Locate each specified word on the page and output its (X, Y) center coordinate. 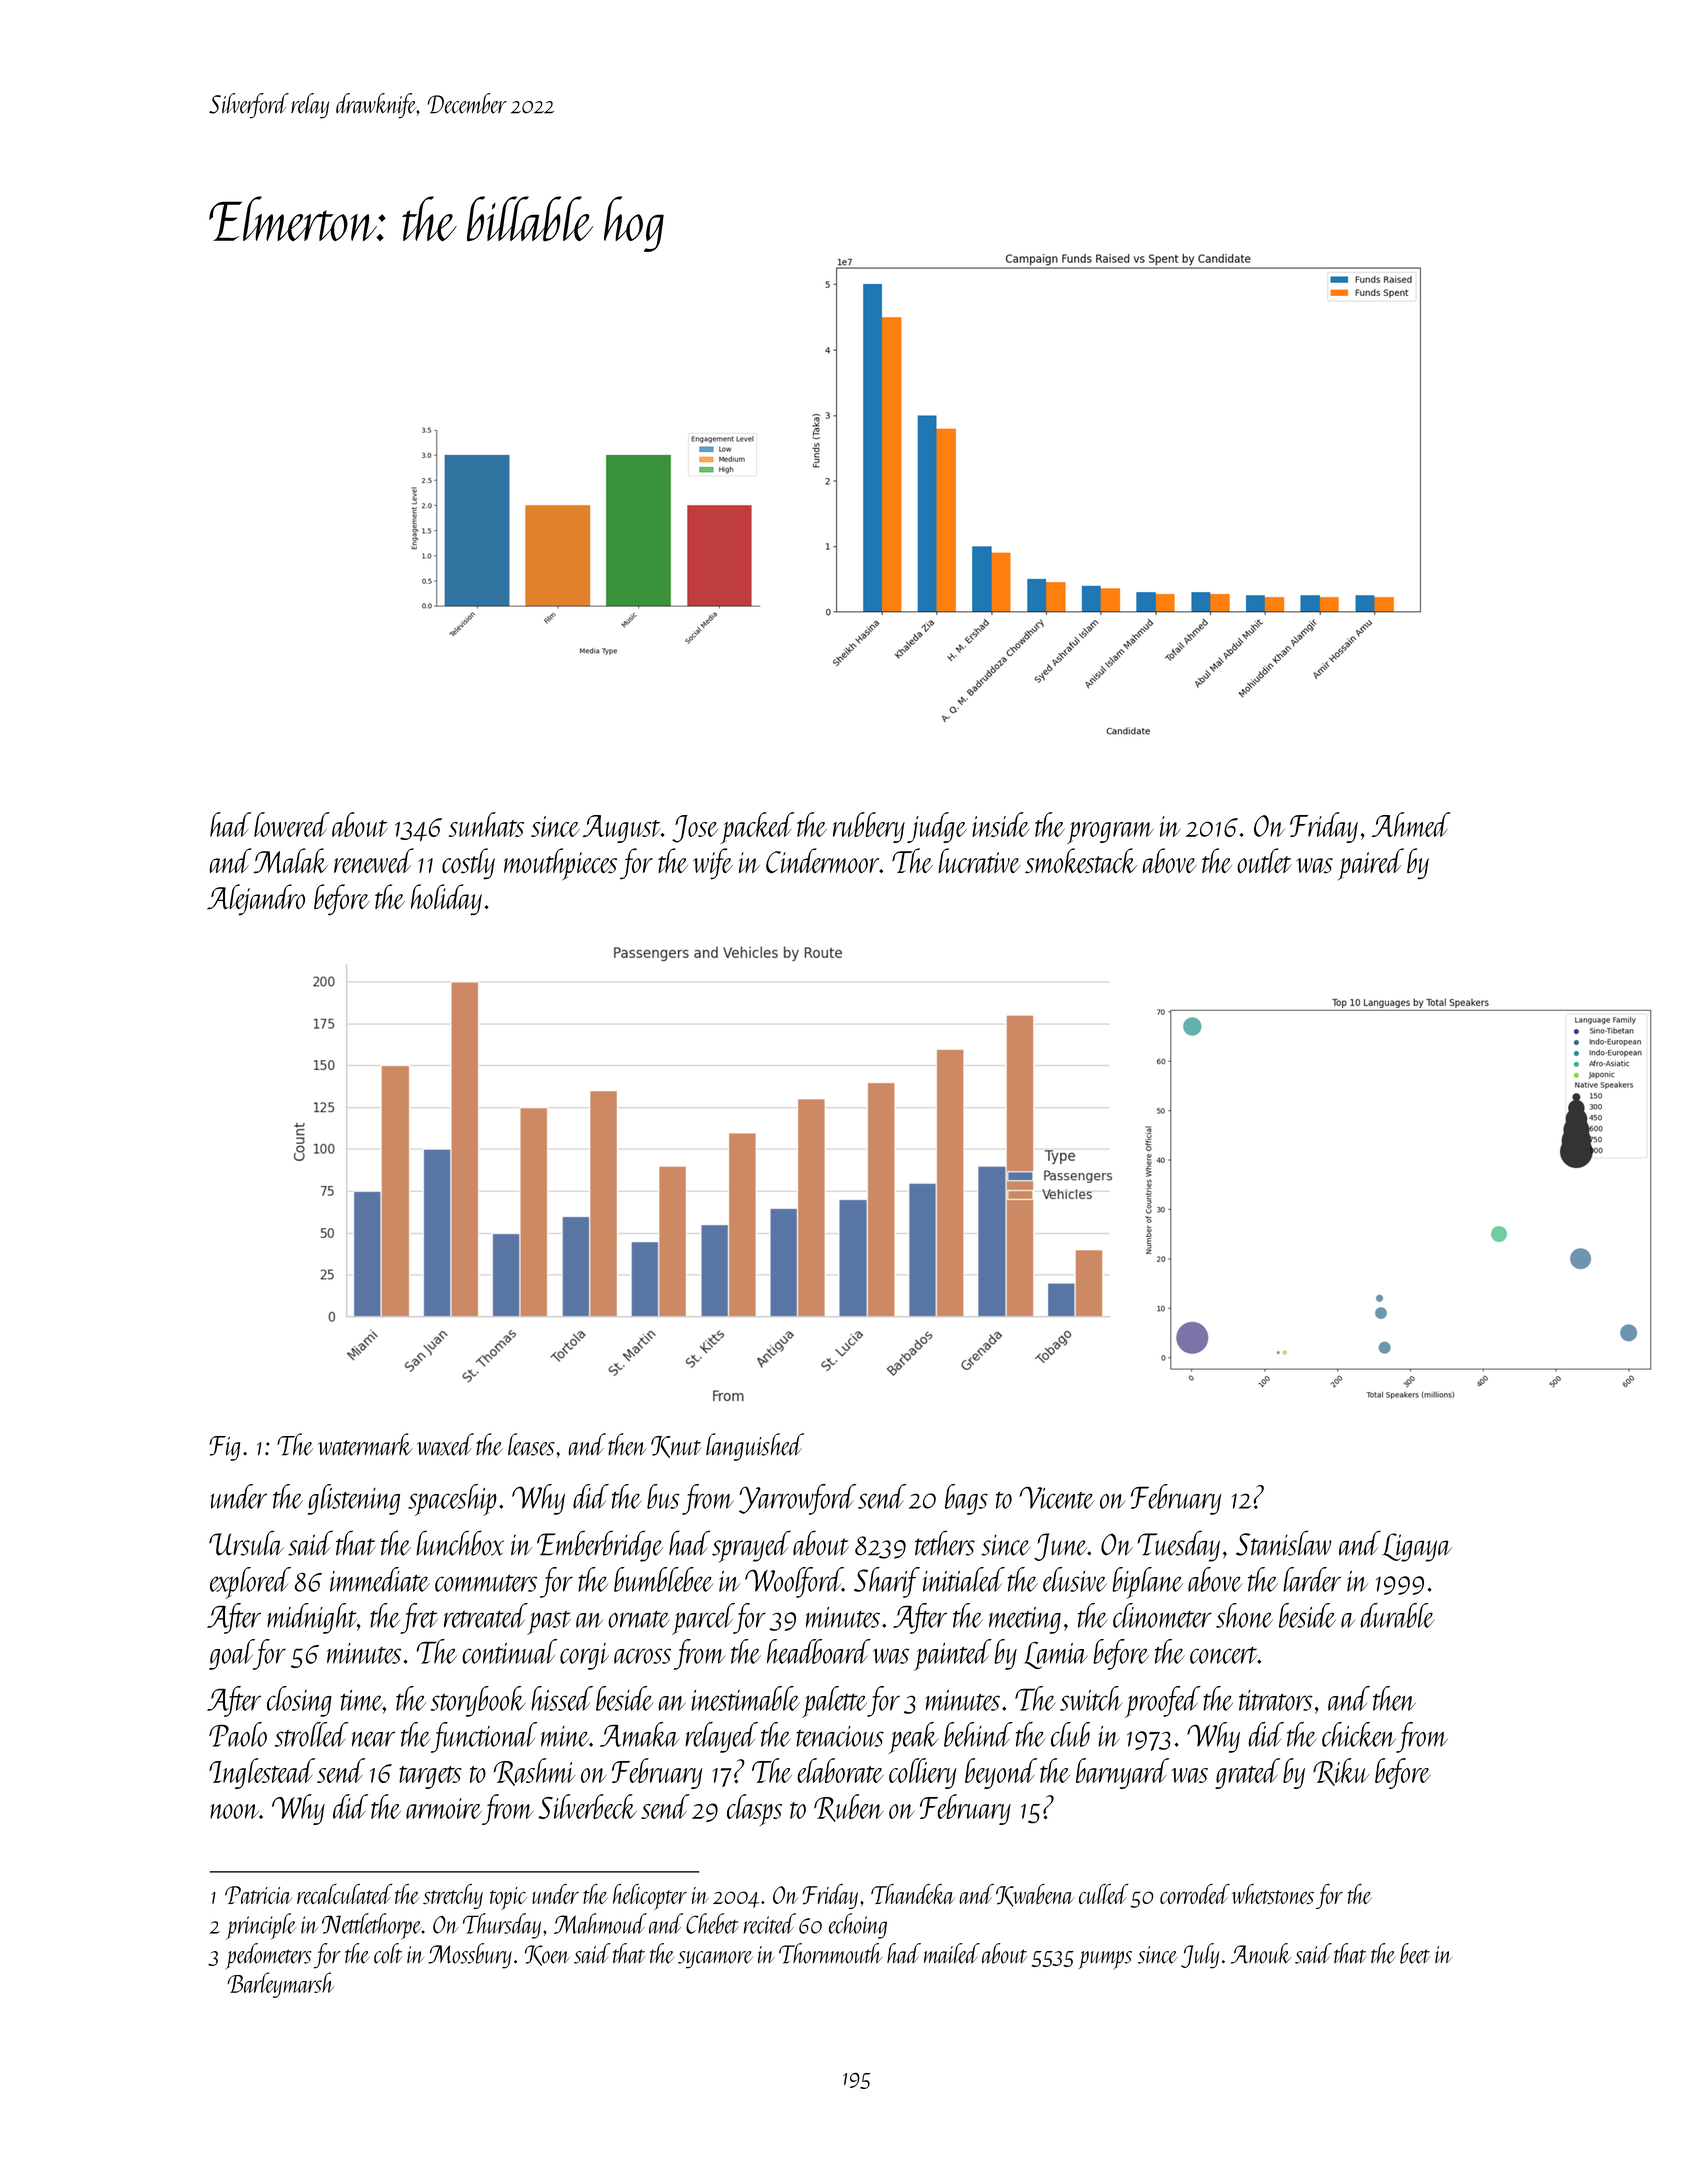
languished (755, 1447)
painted (953, 1655)
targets (430, 1777)
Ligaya (1417, 1547)
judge (937, 827)
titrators (1276, 1700)
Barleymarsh (280, 1985)
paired (1371, 864)
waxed (445, 1444)
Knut (676, 1447)
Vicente (1056, 1497)
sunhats (486, 824)
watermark (365, 1444)
